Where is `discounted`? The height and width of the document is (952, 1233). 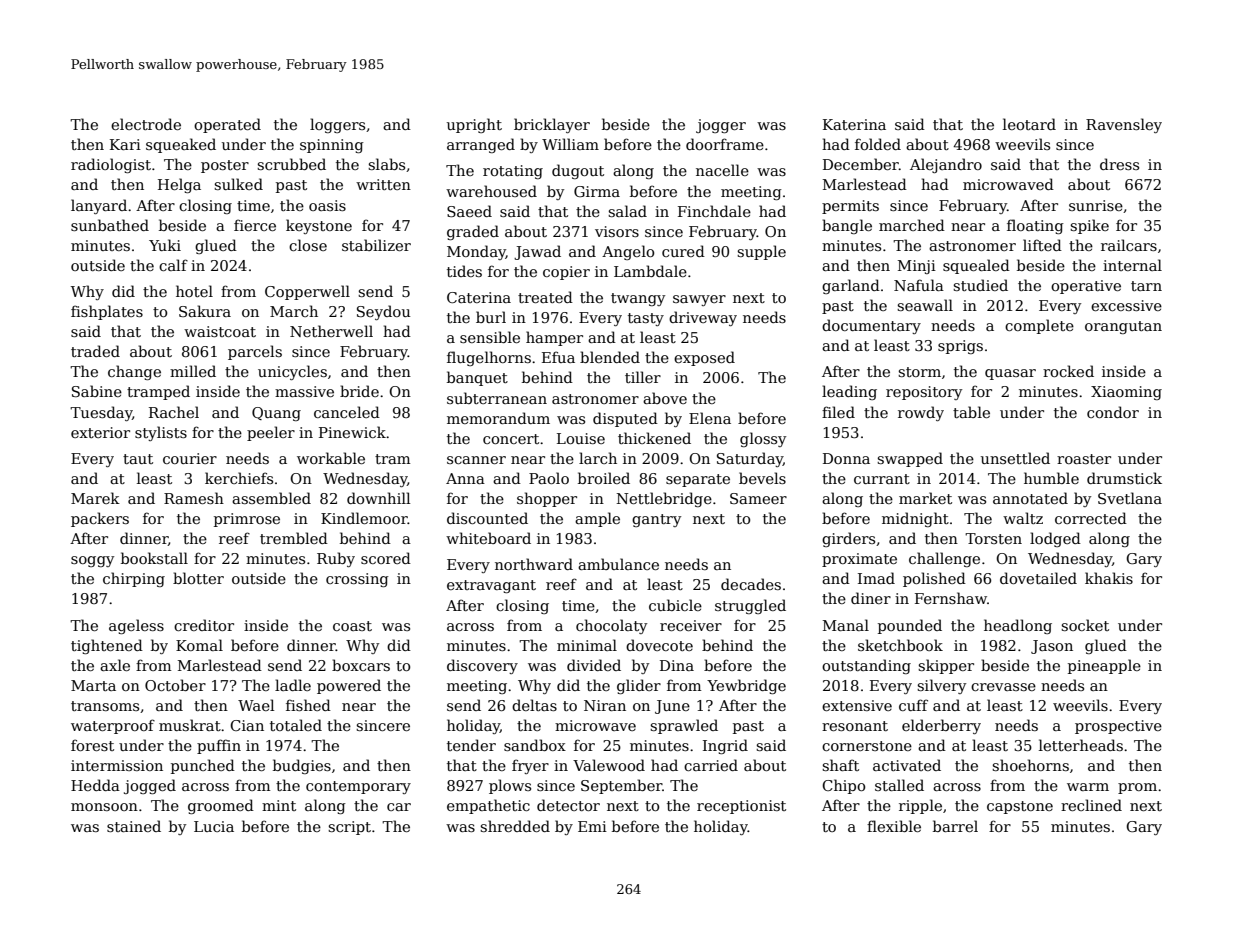 discounted is located at coordinates (487, 518).
